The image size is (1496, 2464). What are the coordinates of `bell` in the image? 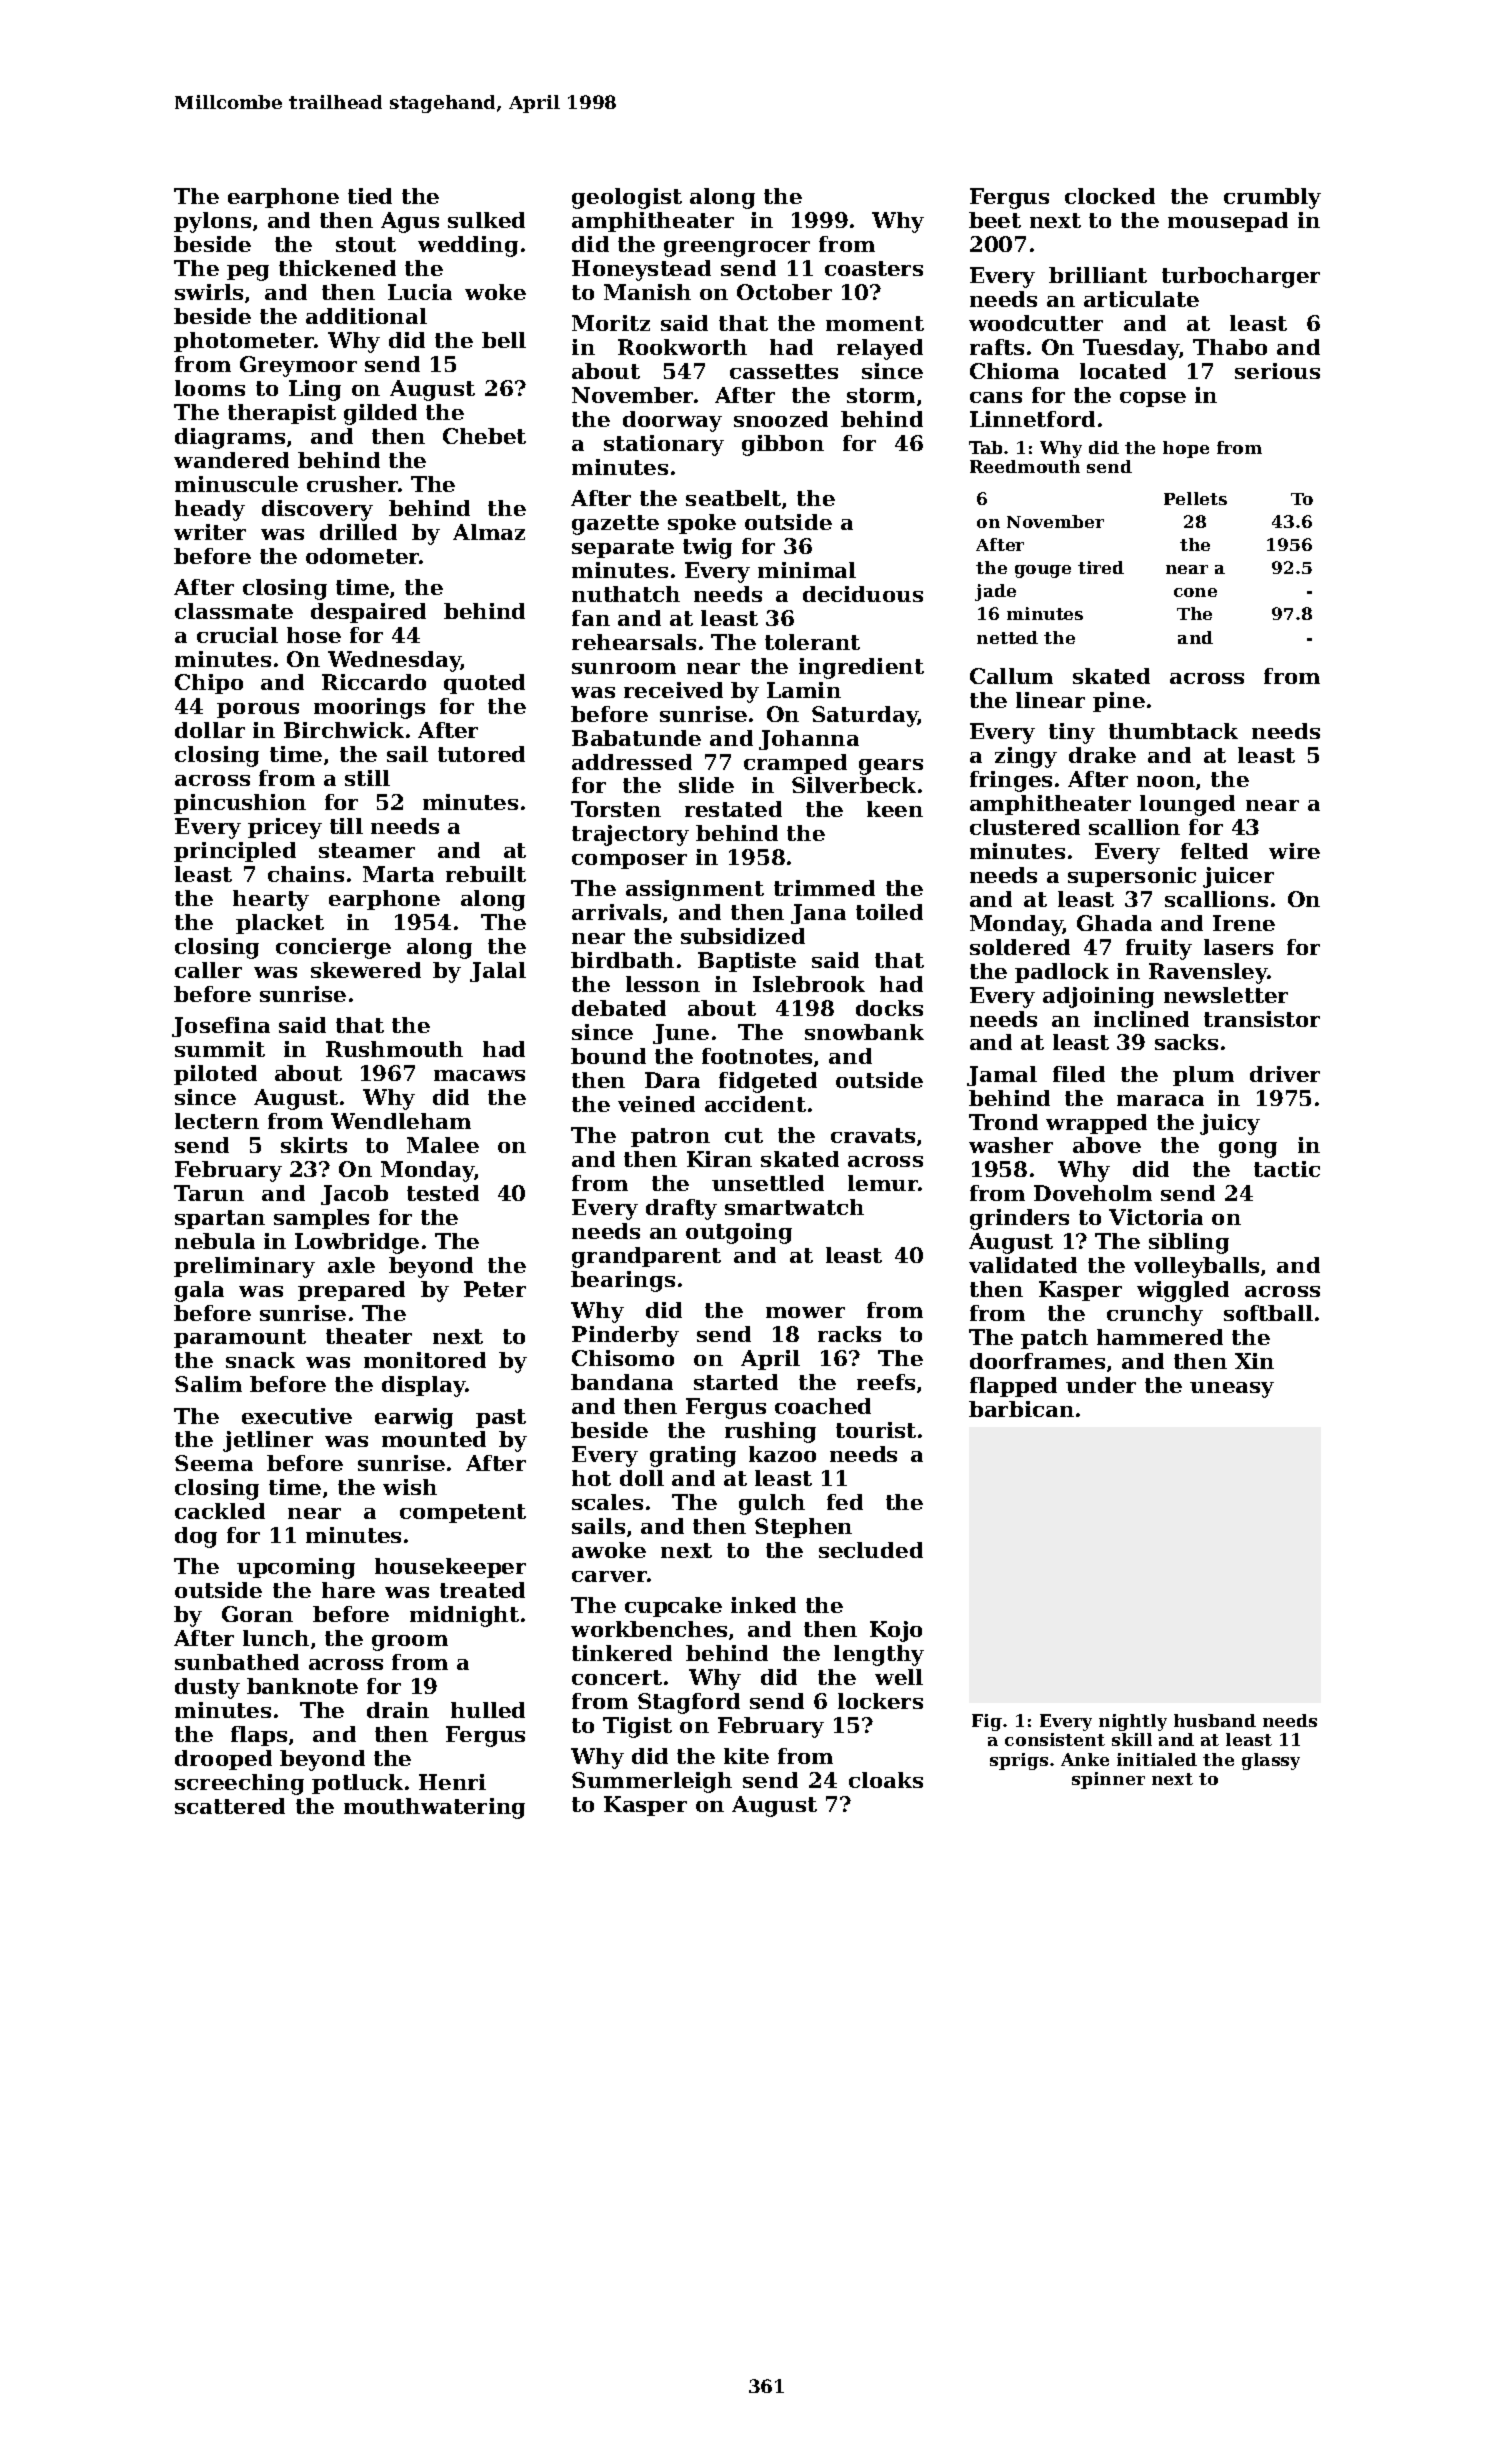 It's located at (504, 340).
